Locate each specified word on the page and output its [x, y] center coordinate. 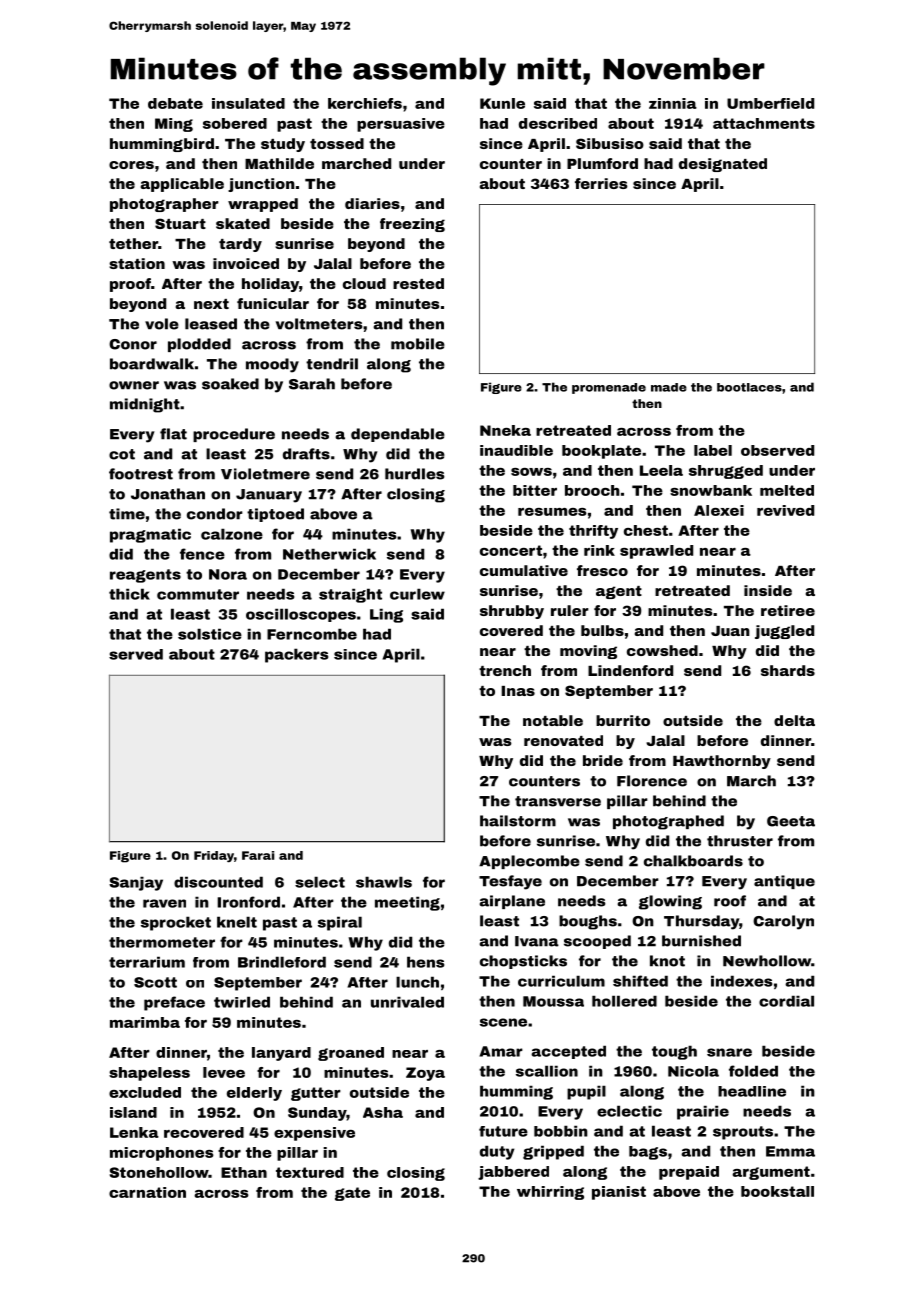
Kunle [502, 103]
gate [352, 1194]
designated [723, 165]
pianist [619, 1193]
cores [131, 165]
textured [310, 1172]
